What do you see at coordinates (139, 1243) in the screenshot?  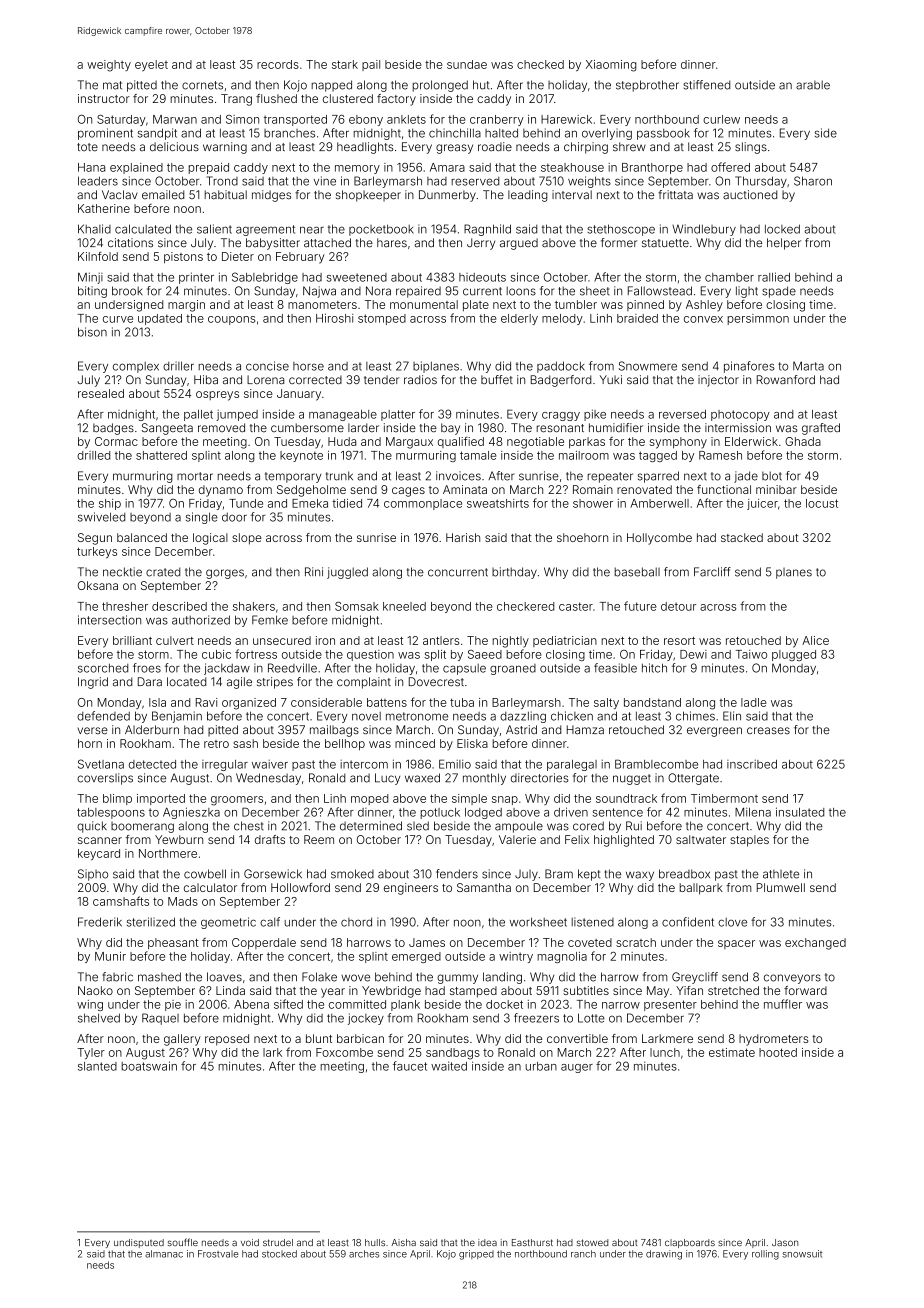 I see `undisputed` at bounding box center [139, 1243].
